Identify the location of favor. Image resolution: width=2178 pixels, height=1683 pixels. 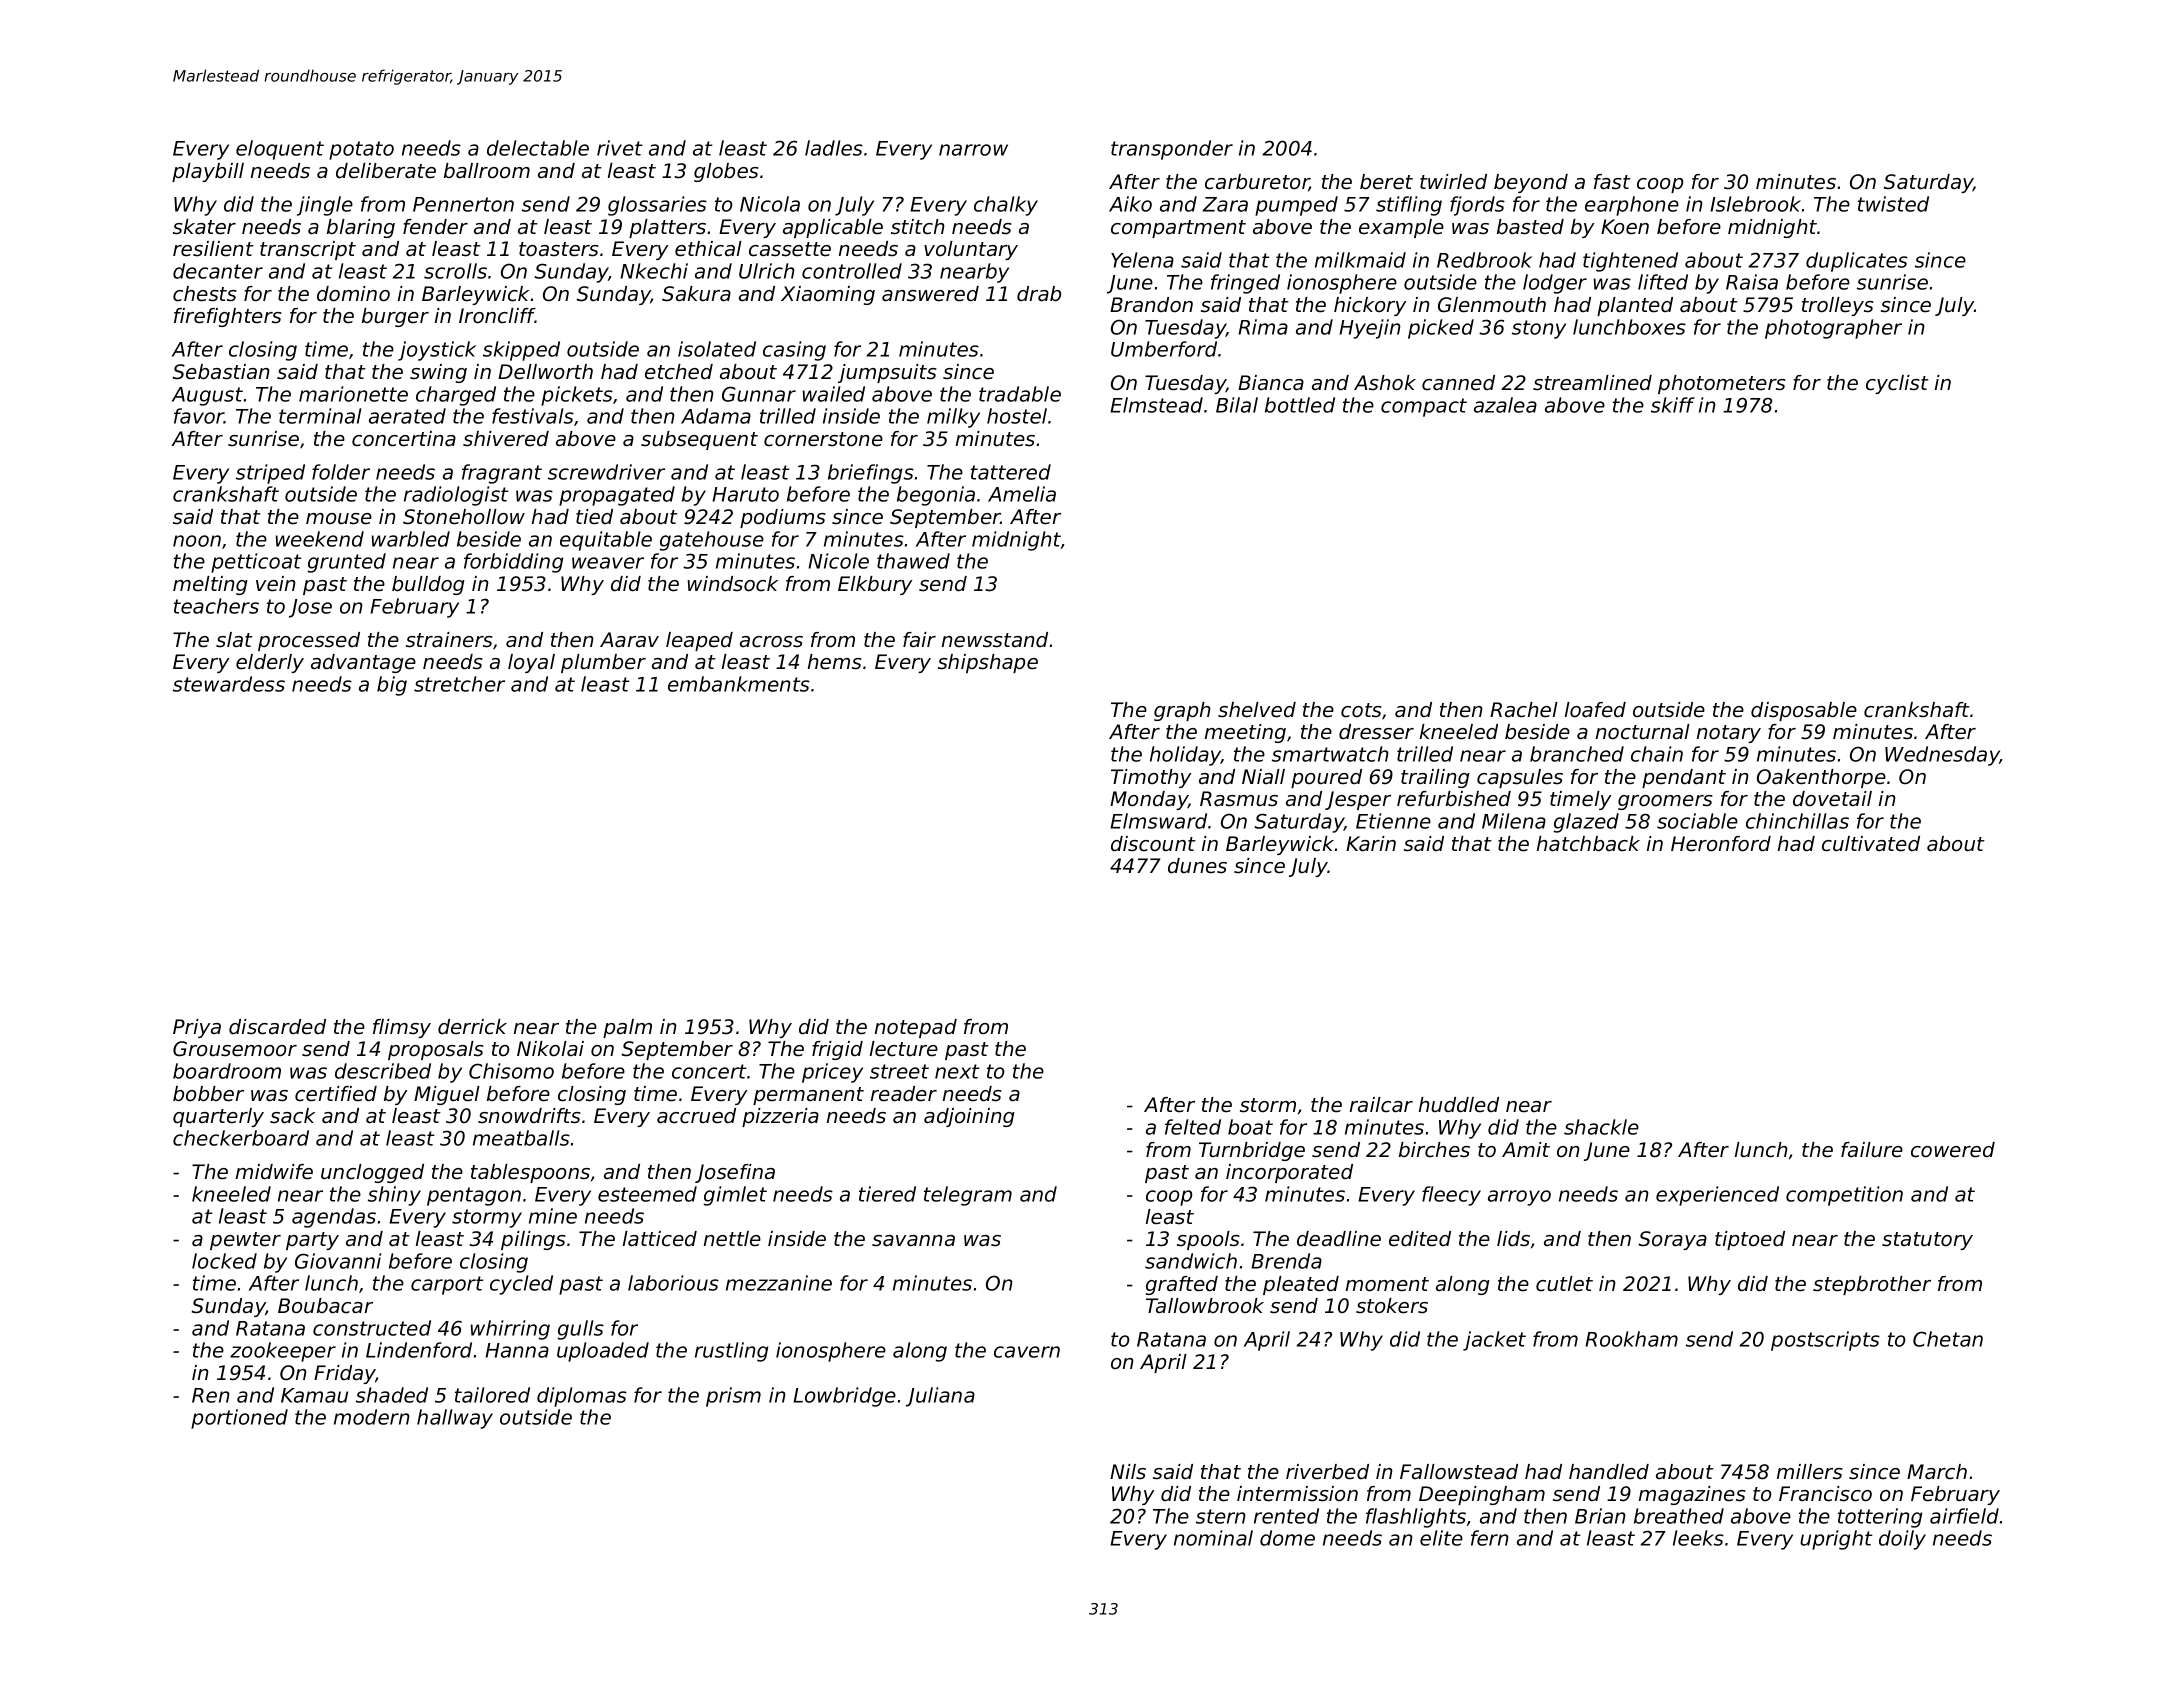
(199, 416).
